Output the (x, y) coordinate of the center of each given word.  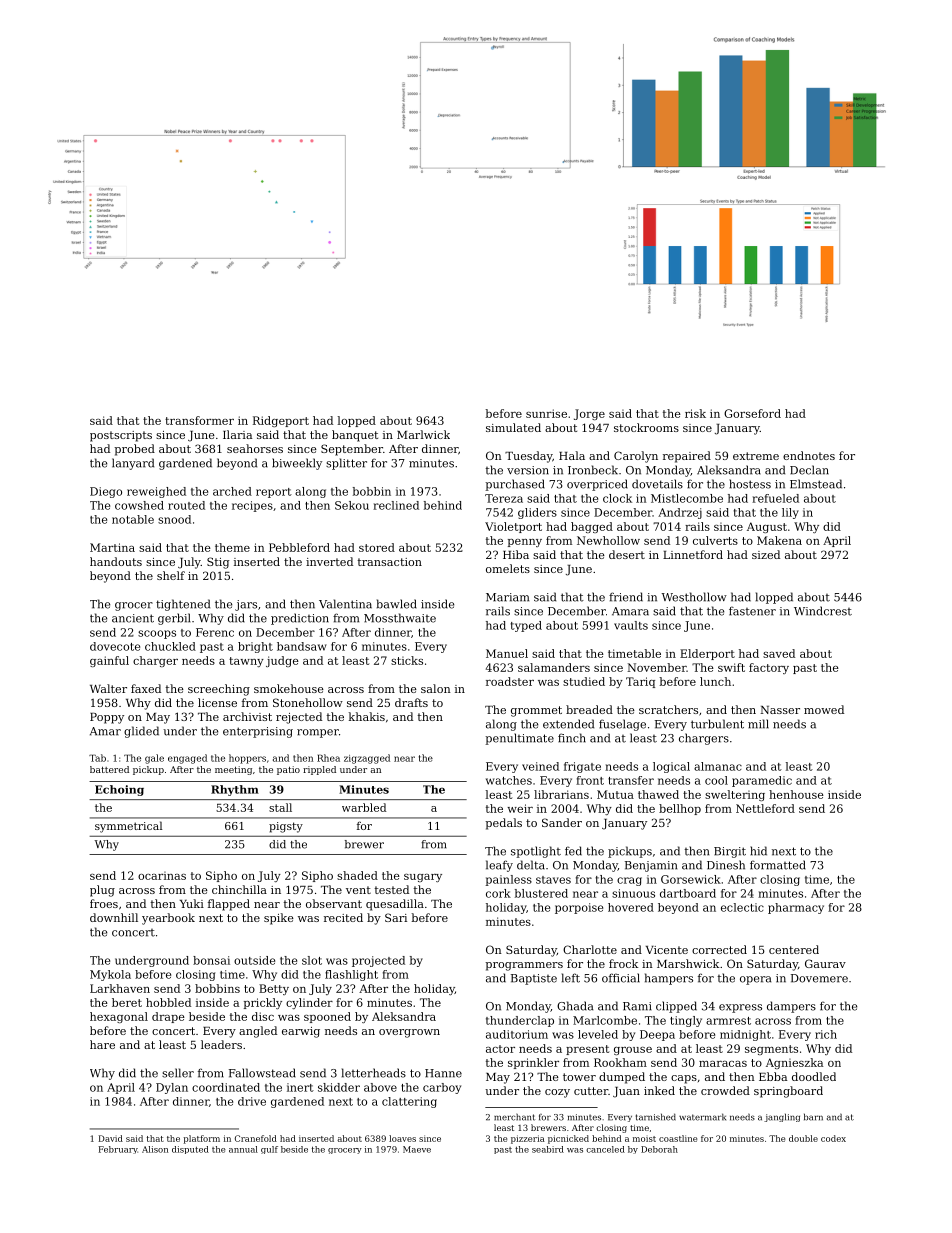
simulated (513, 427)
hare (102, 1044)
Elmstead (816, 484)
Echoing (119, 790)
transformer (199, 420)
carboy (442, 1088)
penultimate (519, 739)
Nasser (780, 710)
